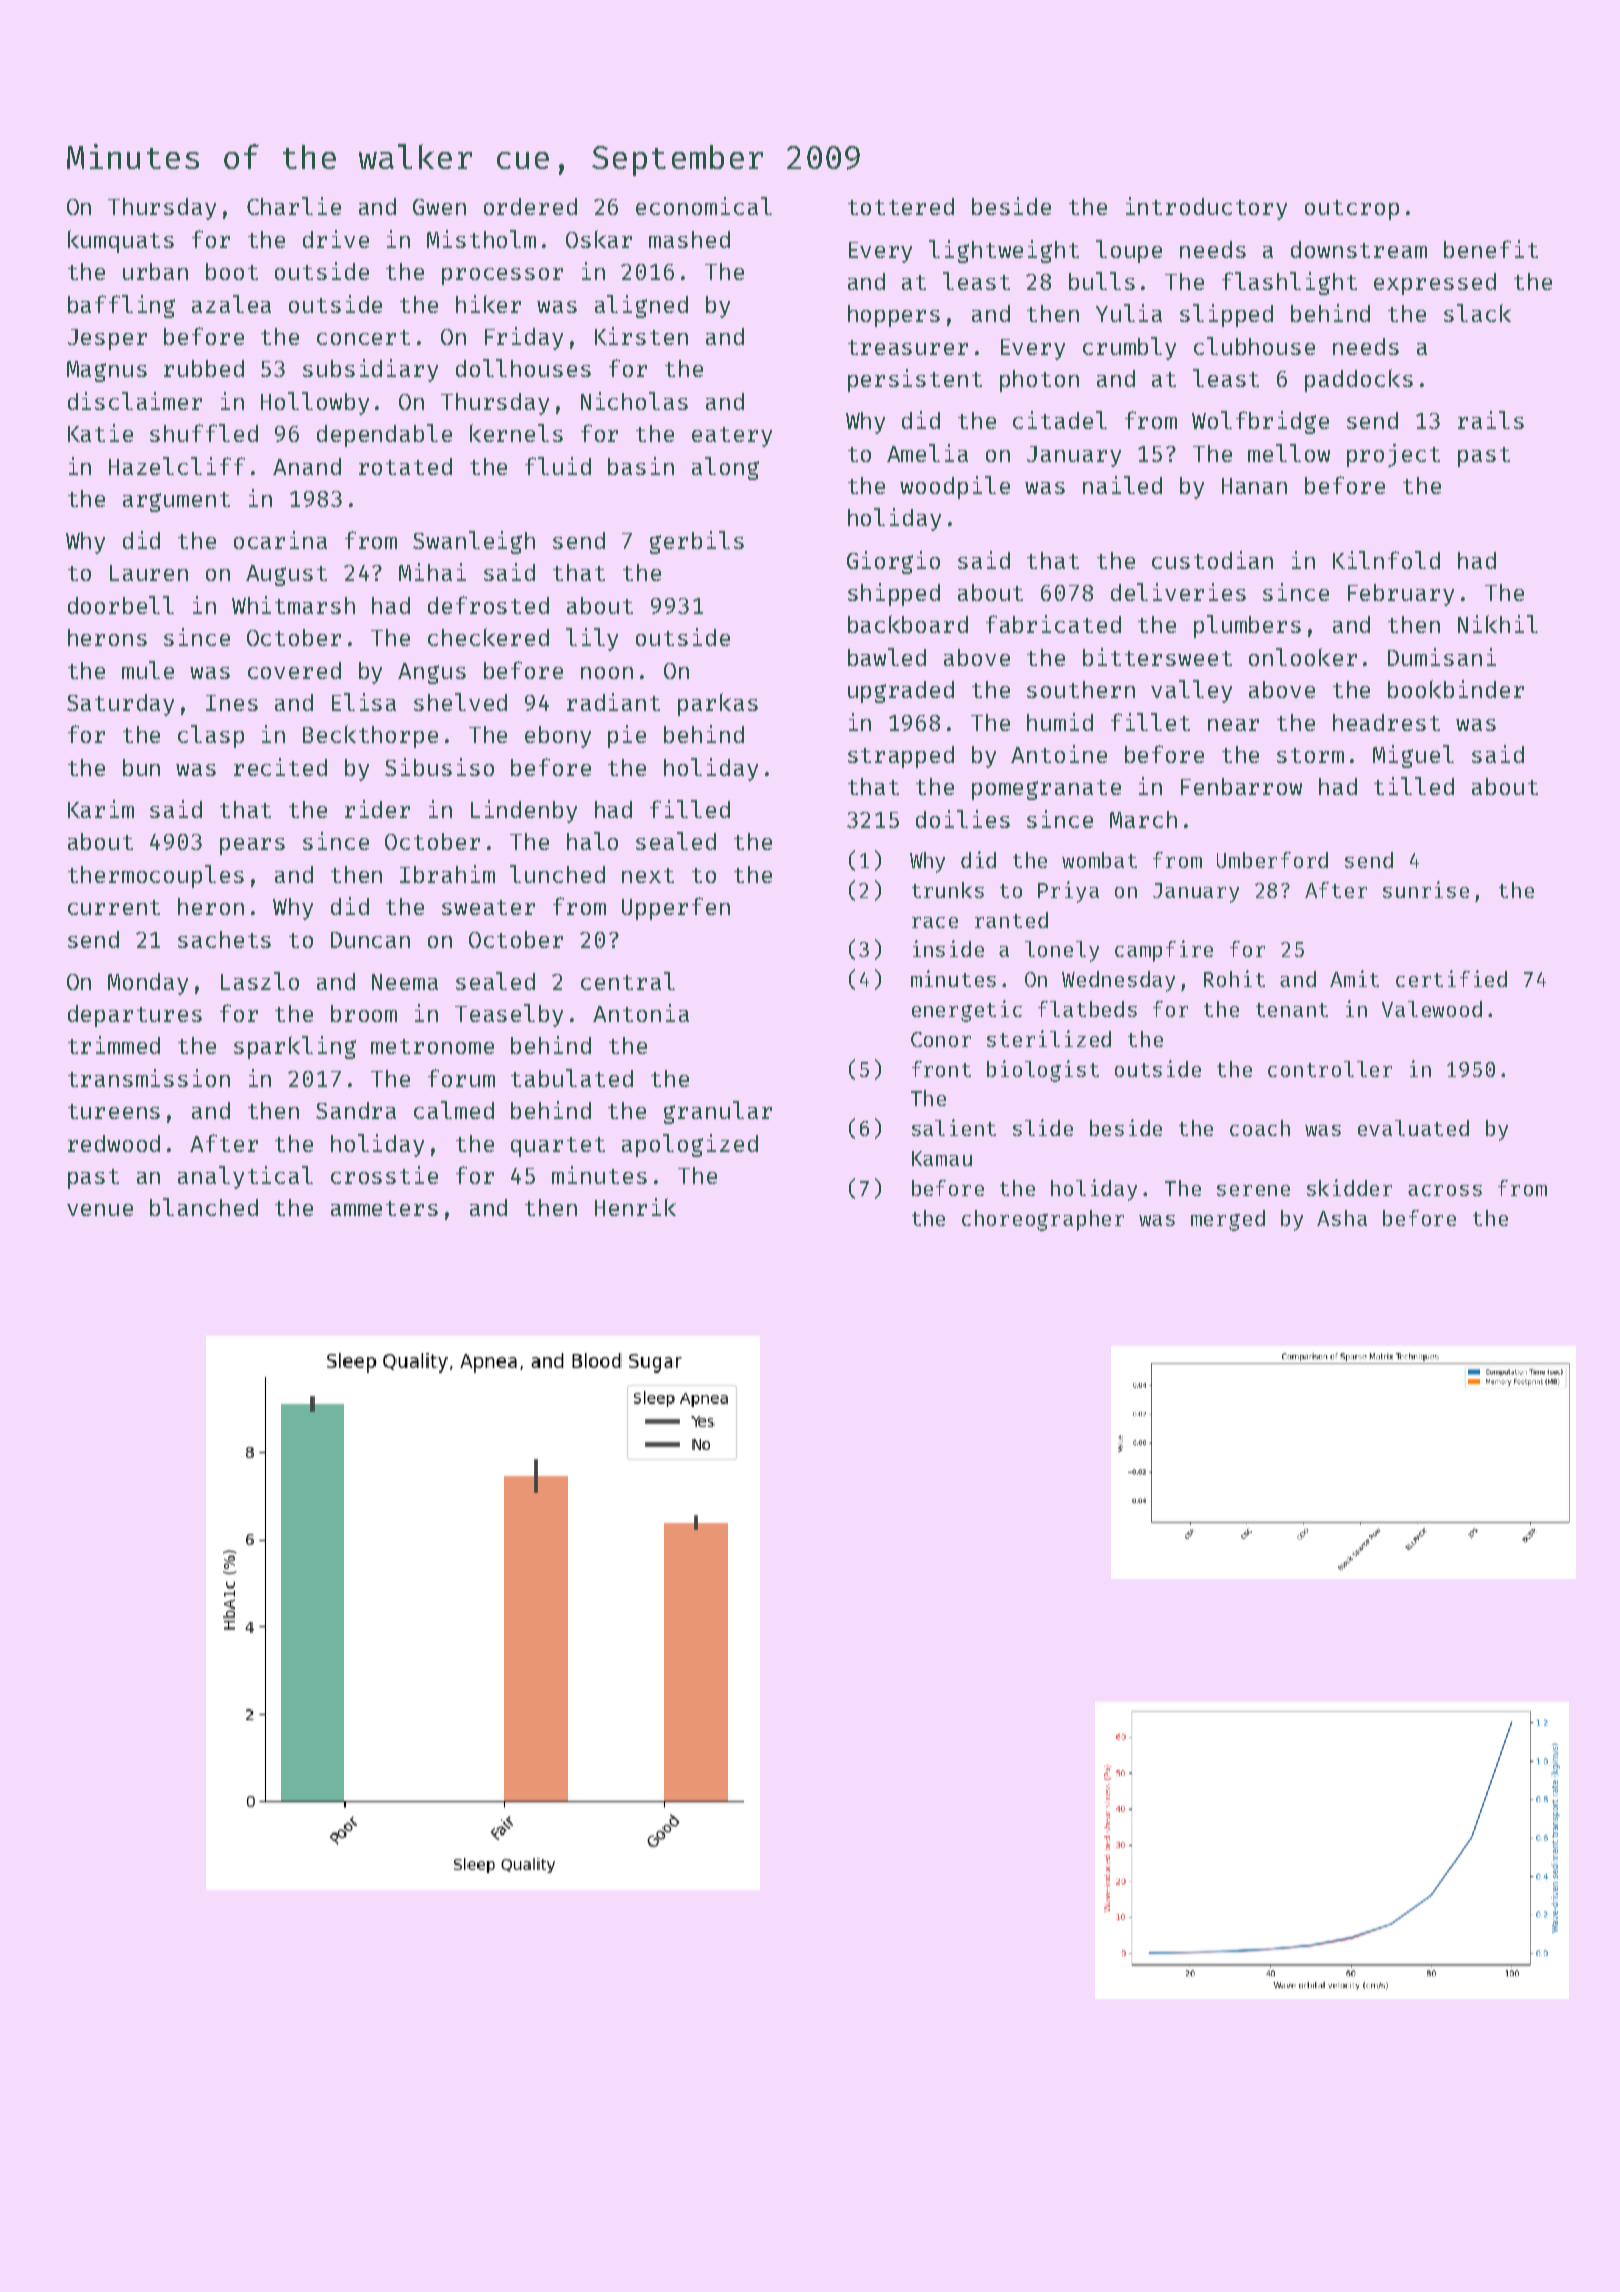 The image size is (1620, 2292). Describe the element at coordinates (1426, 889) in the document. I see `sunrise` at that location.
